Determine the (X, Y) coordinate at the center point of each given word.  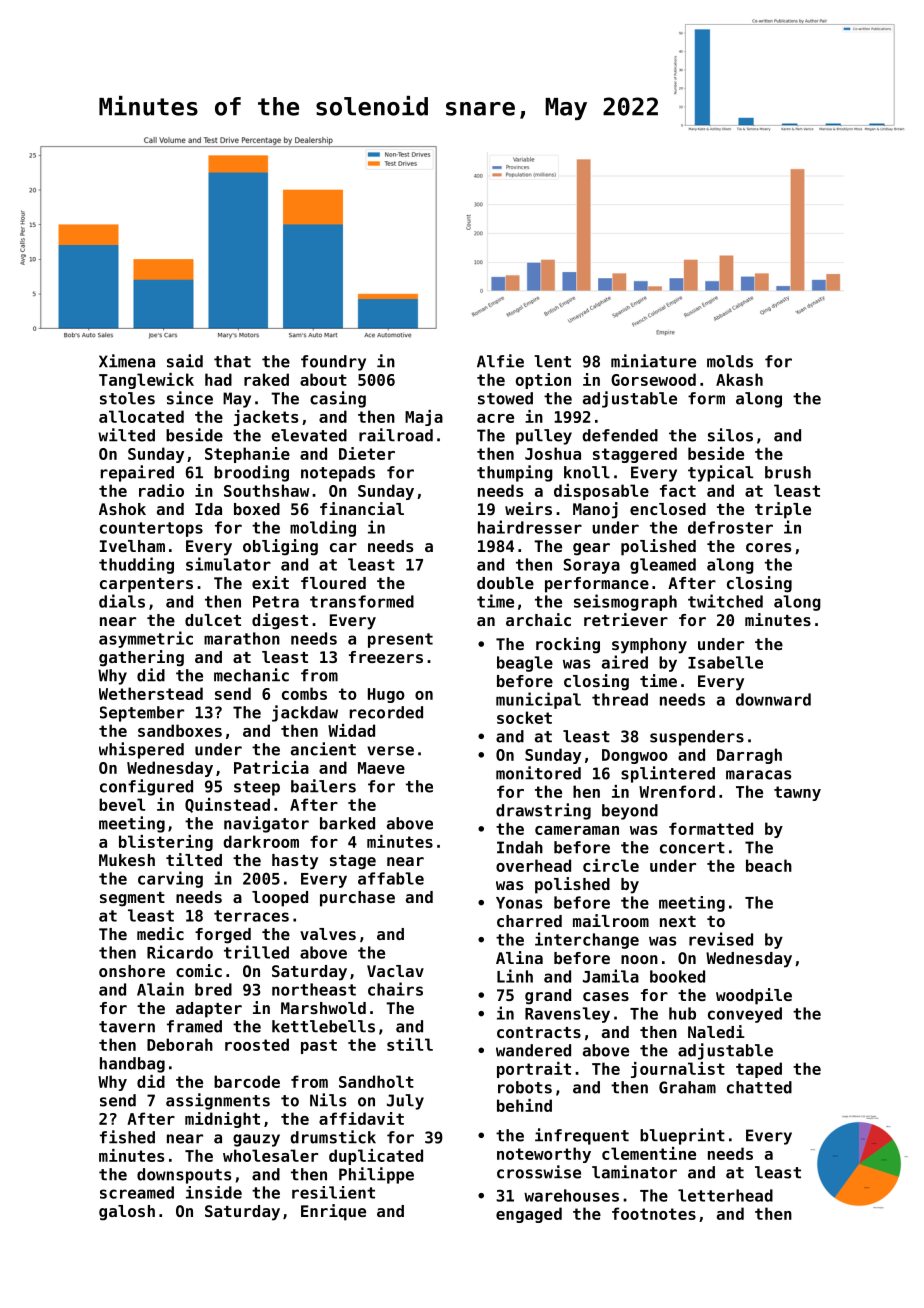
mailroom (611, 920)
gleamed (663, 566)
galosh (127, 1213)
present (400, 640)
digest (280, 621)
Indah (520, 847)
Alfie (500, 361)
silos (730, 435)
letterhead (725, 1195)
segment (132, 899)
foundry (333, 363)
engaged (529, 1215)
